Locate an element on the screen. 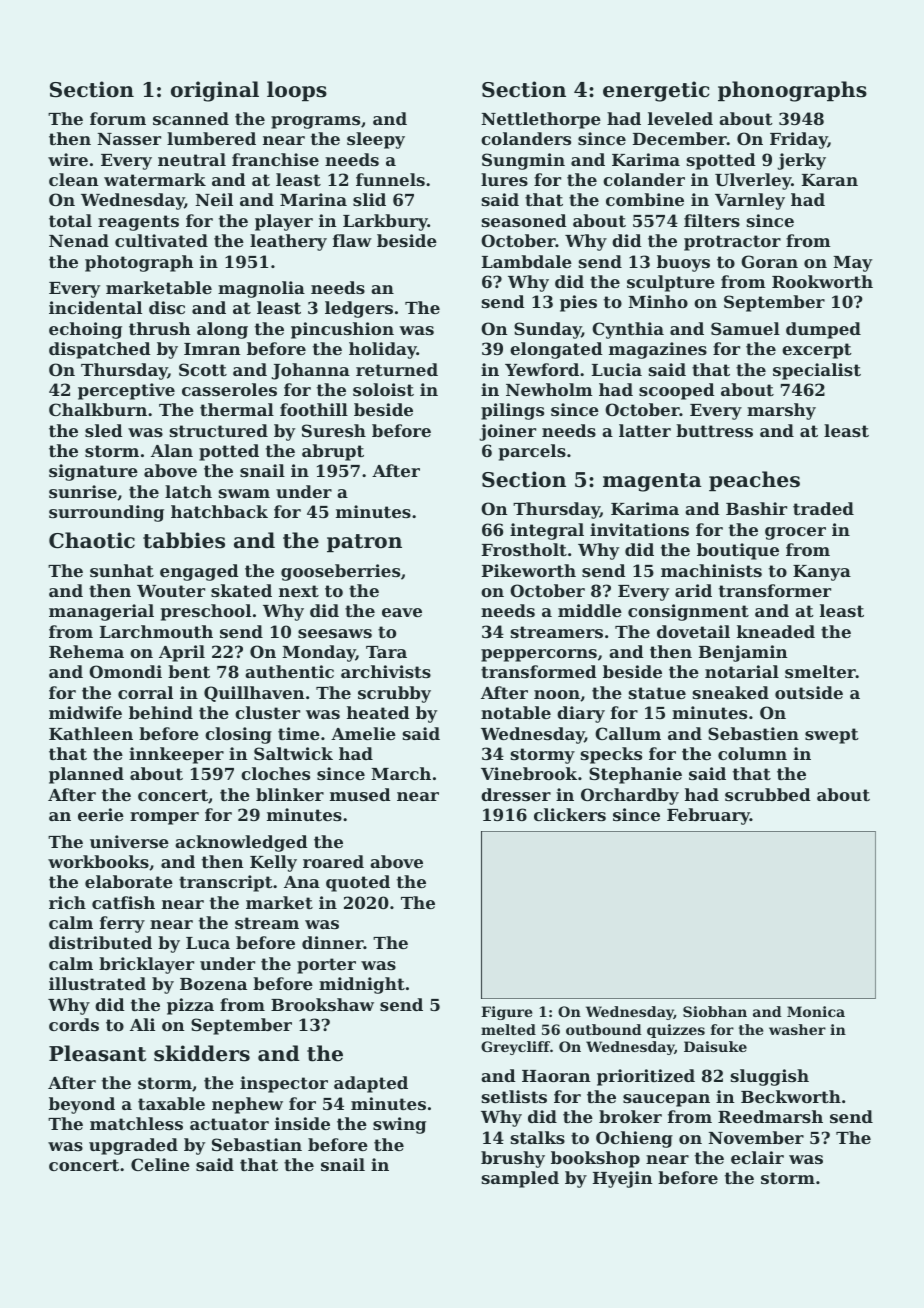 The width and height of the screenshot is (924, 1308). magenta is located at coordinates (652, 482).
